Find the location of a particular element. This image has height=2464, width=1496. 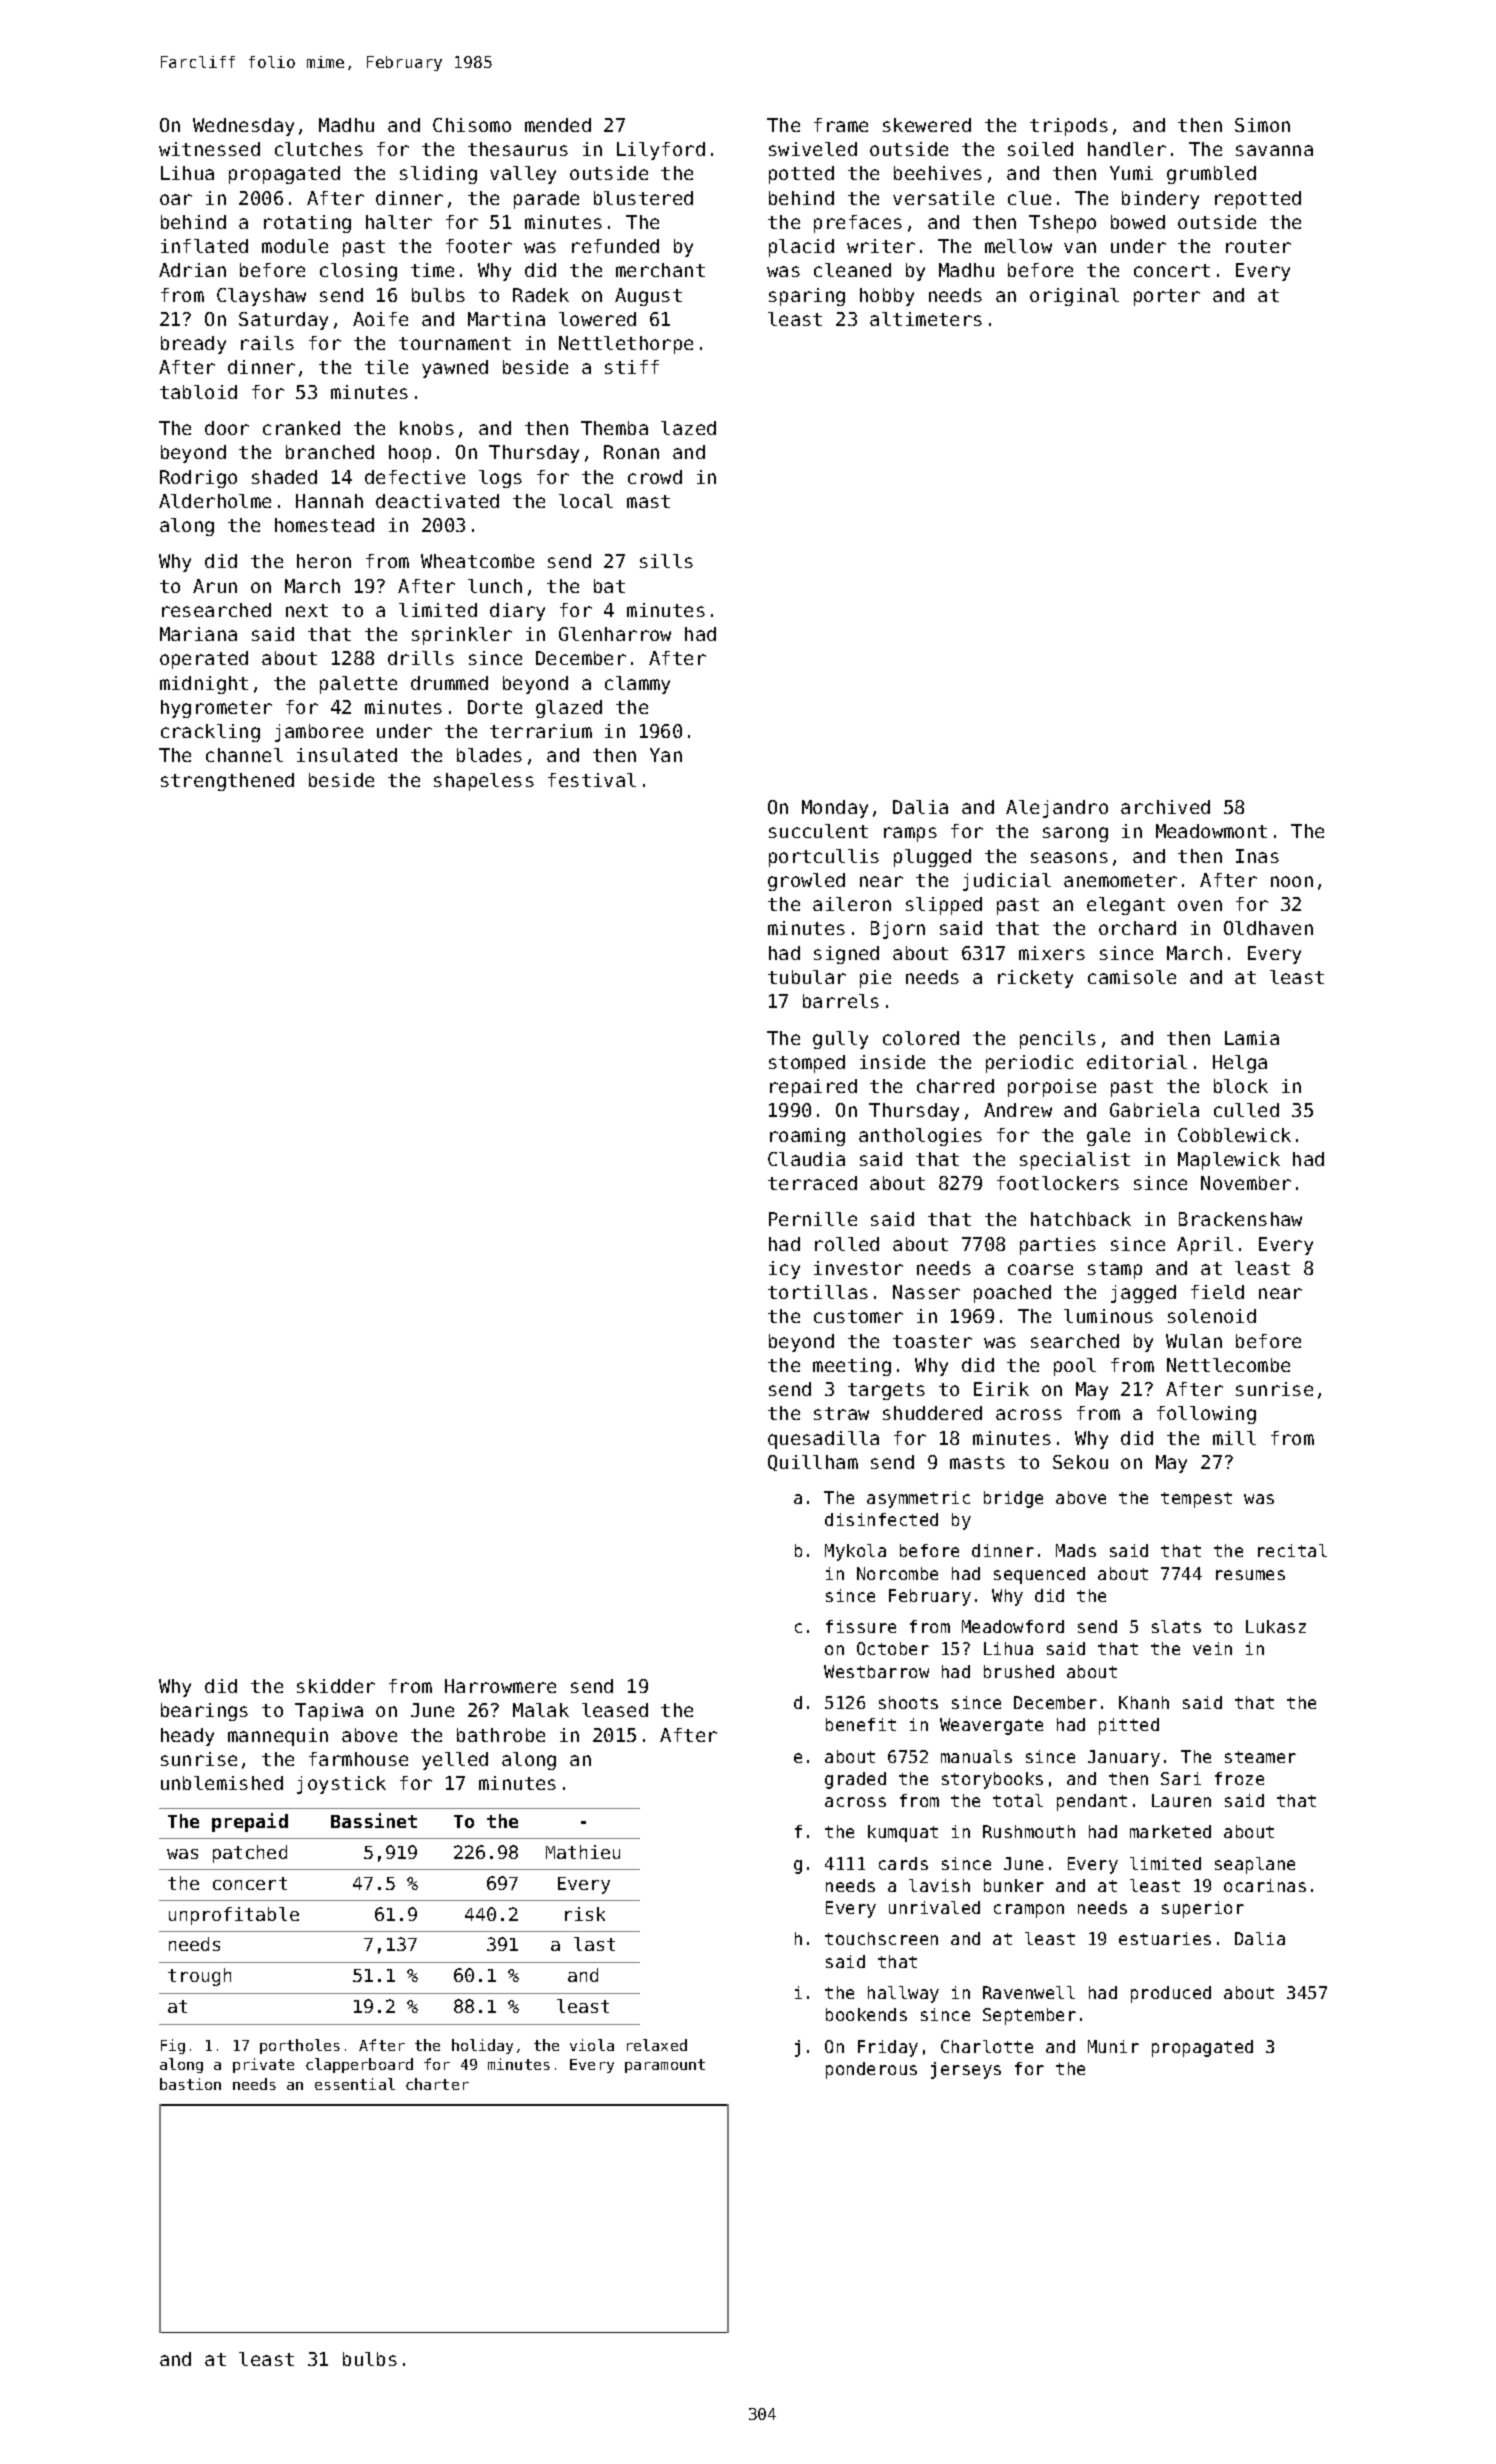

tripods is located at coordinates (1069, 127).
